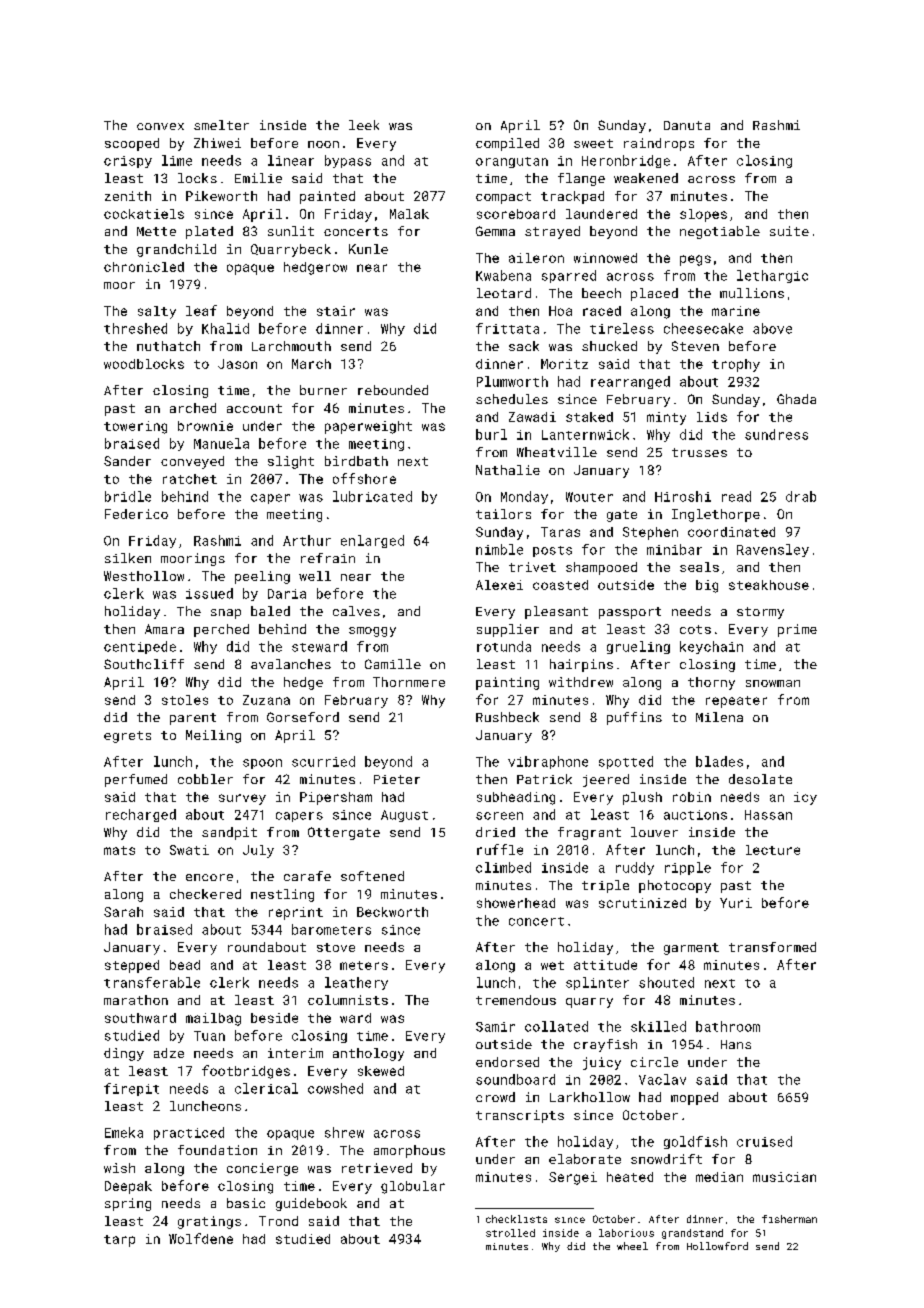  What do you see at coordinates (516, 903) in the document?
I see `showerhead` at bounding box center [516, 903].
